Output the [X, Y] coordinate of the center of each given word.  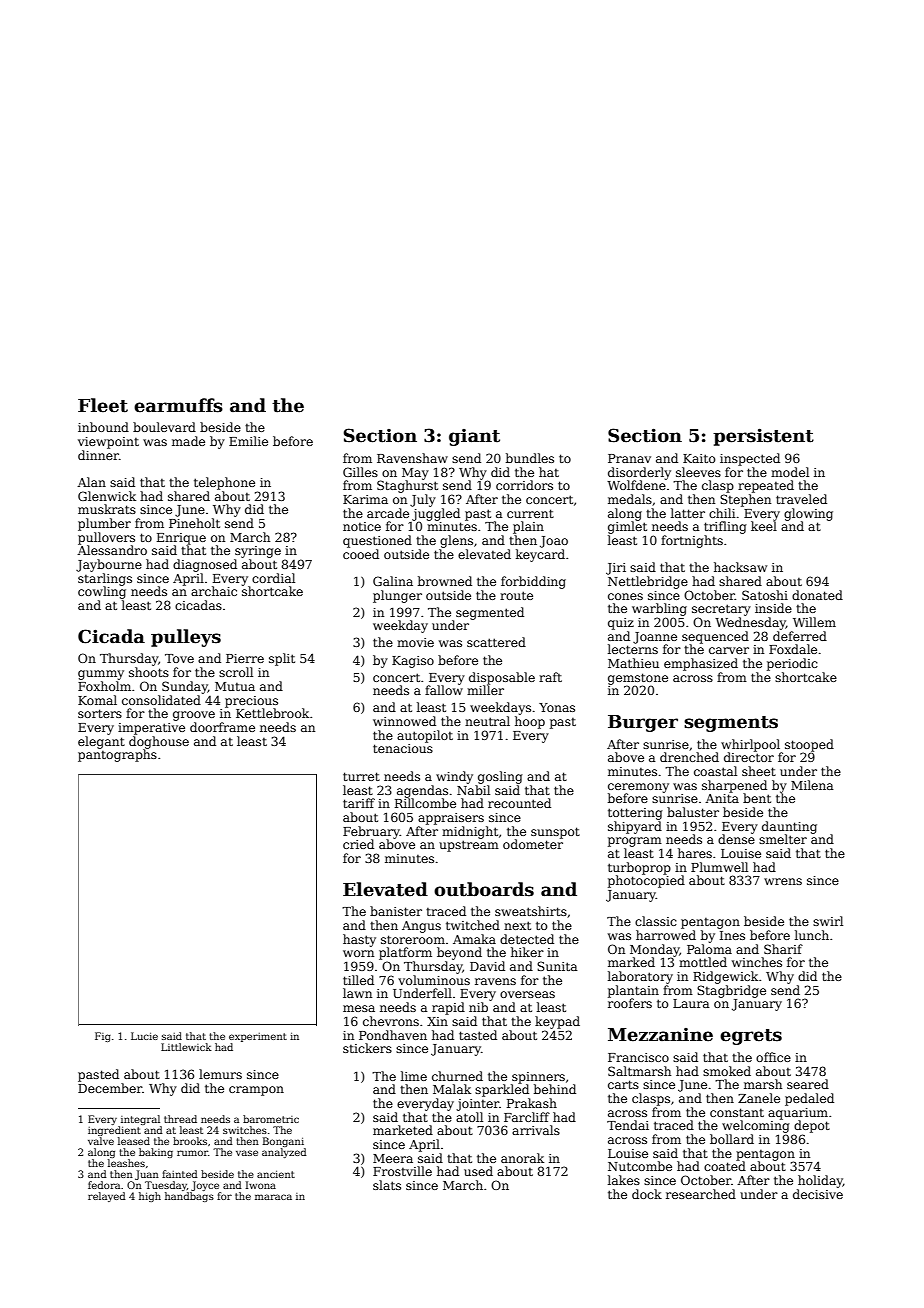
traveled [801, 499]
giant [474, 437]
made [188, 441]
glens [456, 541]
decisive [818, 1194]
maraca [273, 1197]
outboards [484, 889]
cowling [102, 592]
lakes [624, 1180]
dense [736, 839]
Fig [103, 1037]
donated [817, 595]
